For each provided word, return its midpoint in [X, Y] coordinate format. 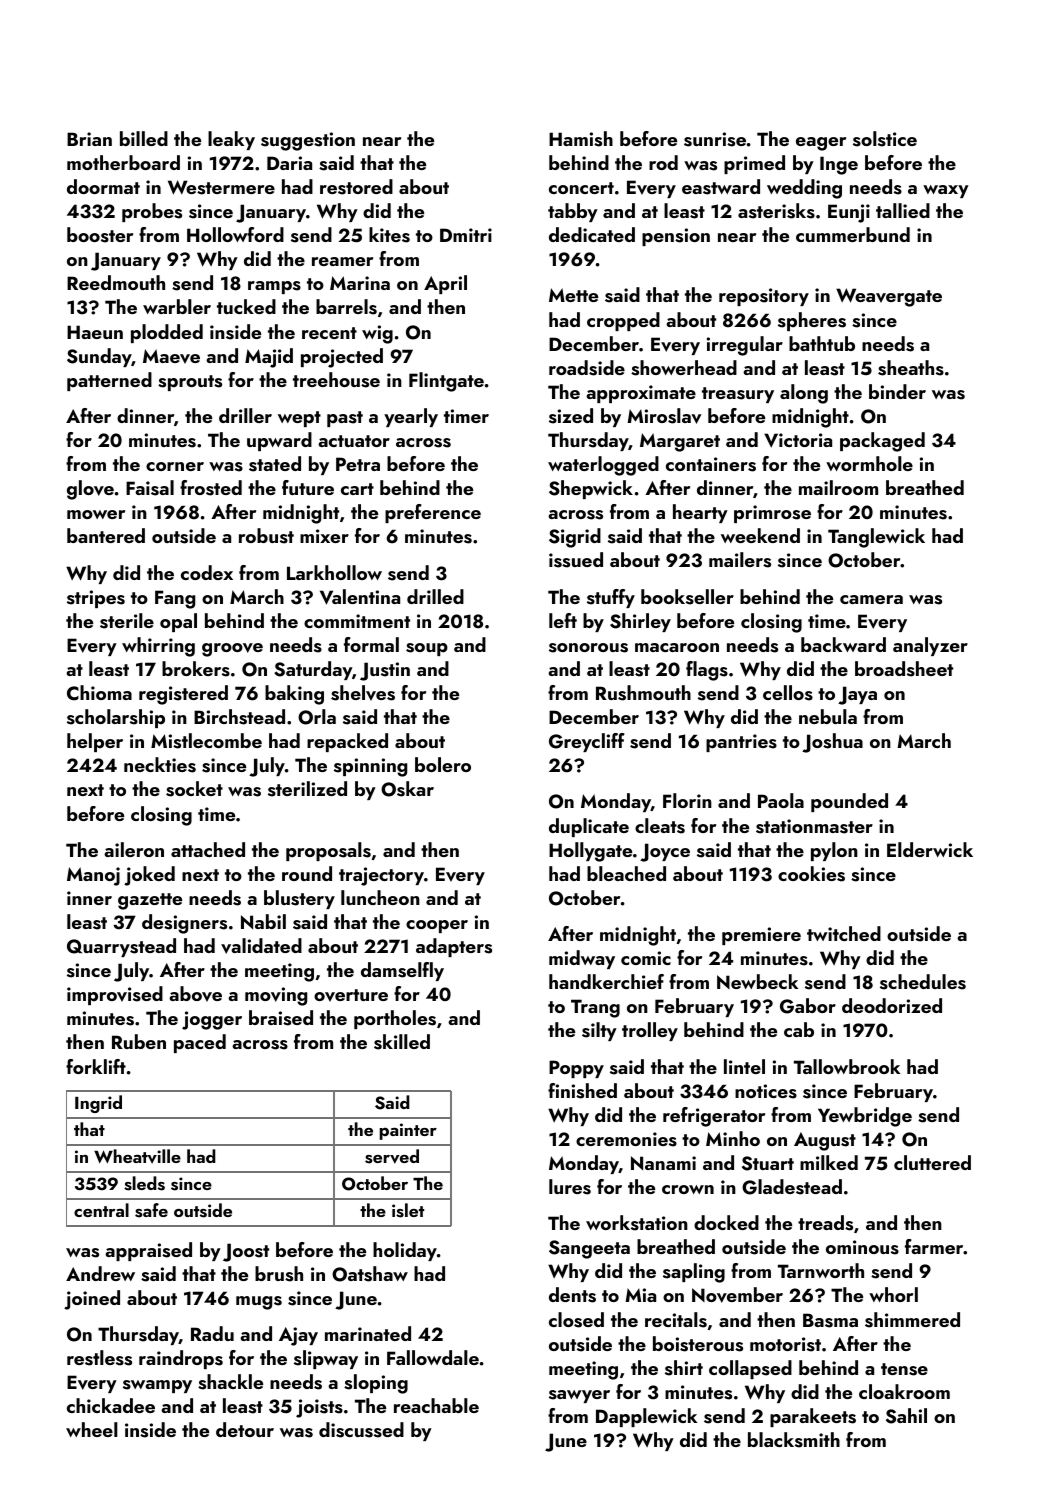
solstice [885, 139]
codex [207, 572]
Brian [89, 139]
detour [245, 1429]
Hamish [581, 139]
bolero [443, 764]
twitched [844, 933]
